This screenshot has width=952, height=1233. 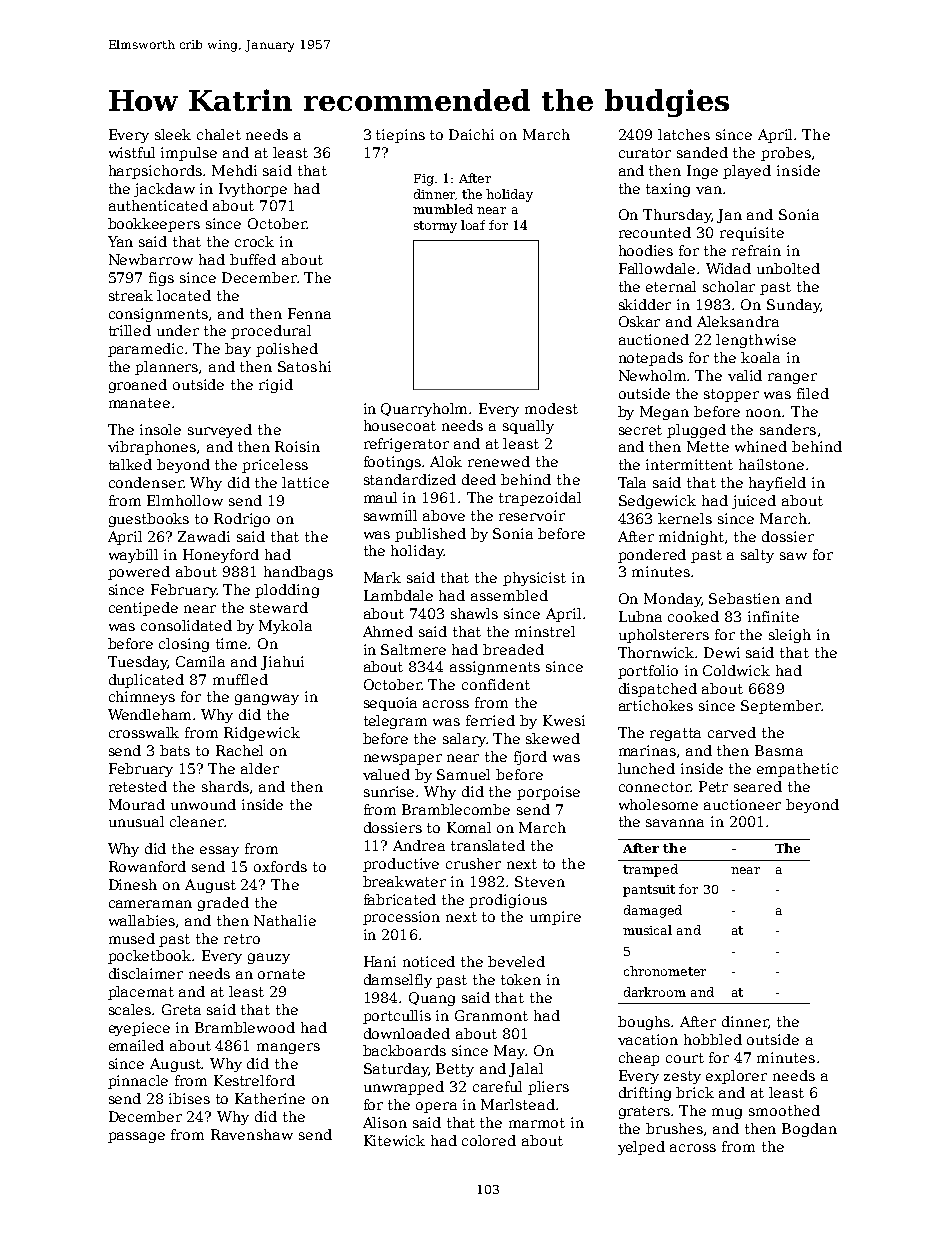 I want to click on alder, so click(x=260, y=768).
